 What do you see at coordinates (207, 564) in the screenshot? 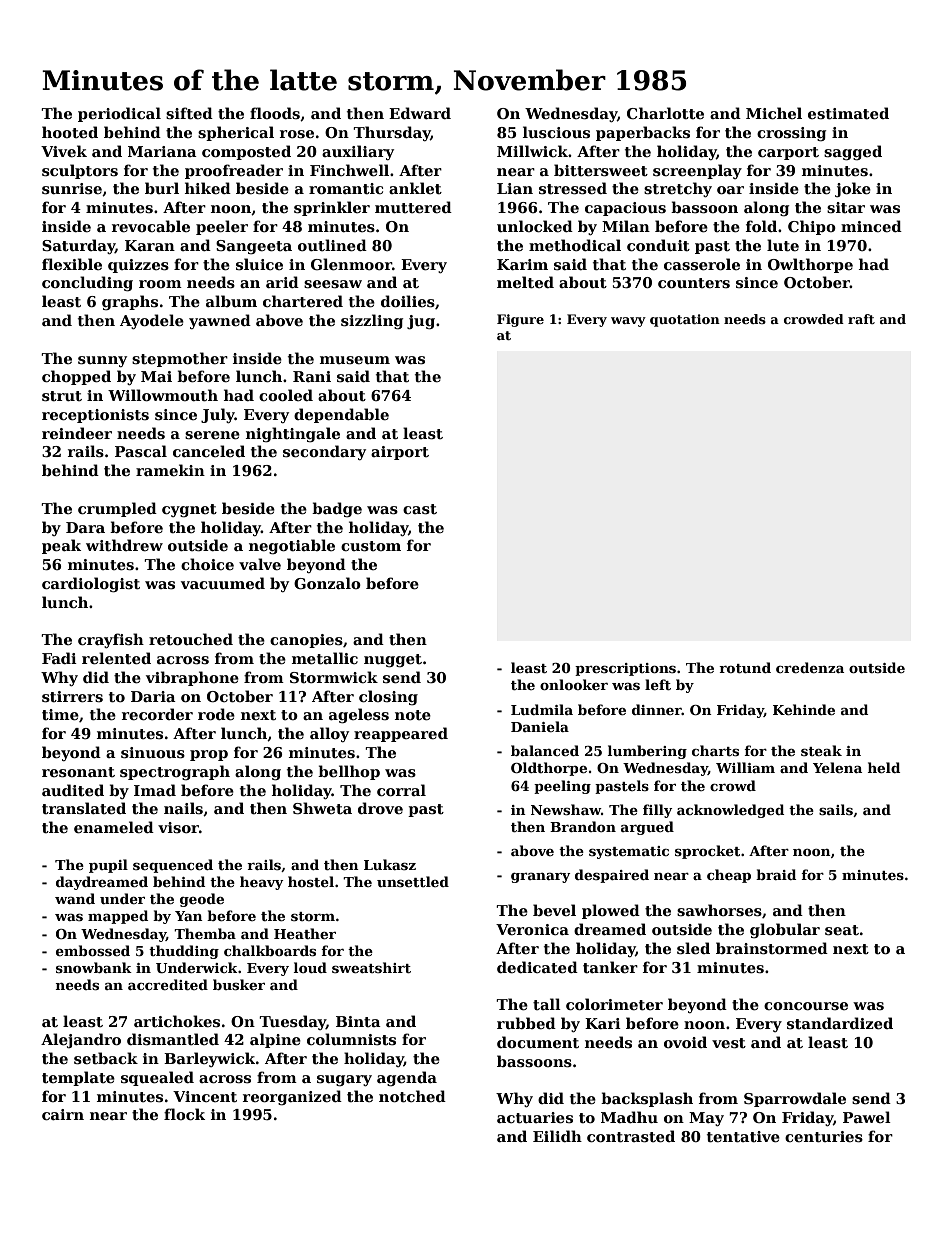
I see `choice` at bounding box center [207, 564].
